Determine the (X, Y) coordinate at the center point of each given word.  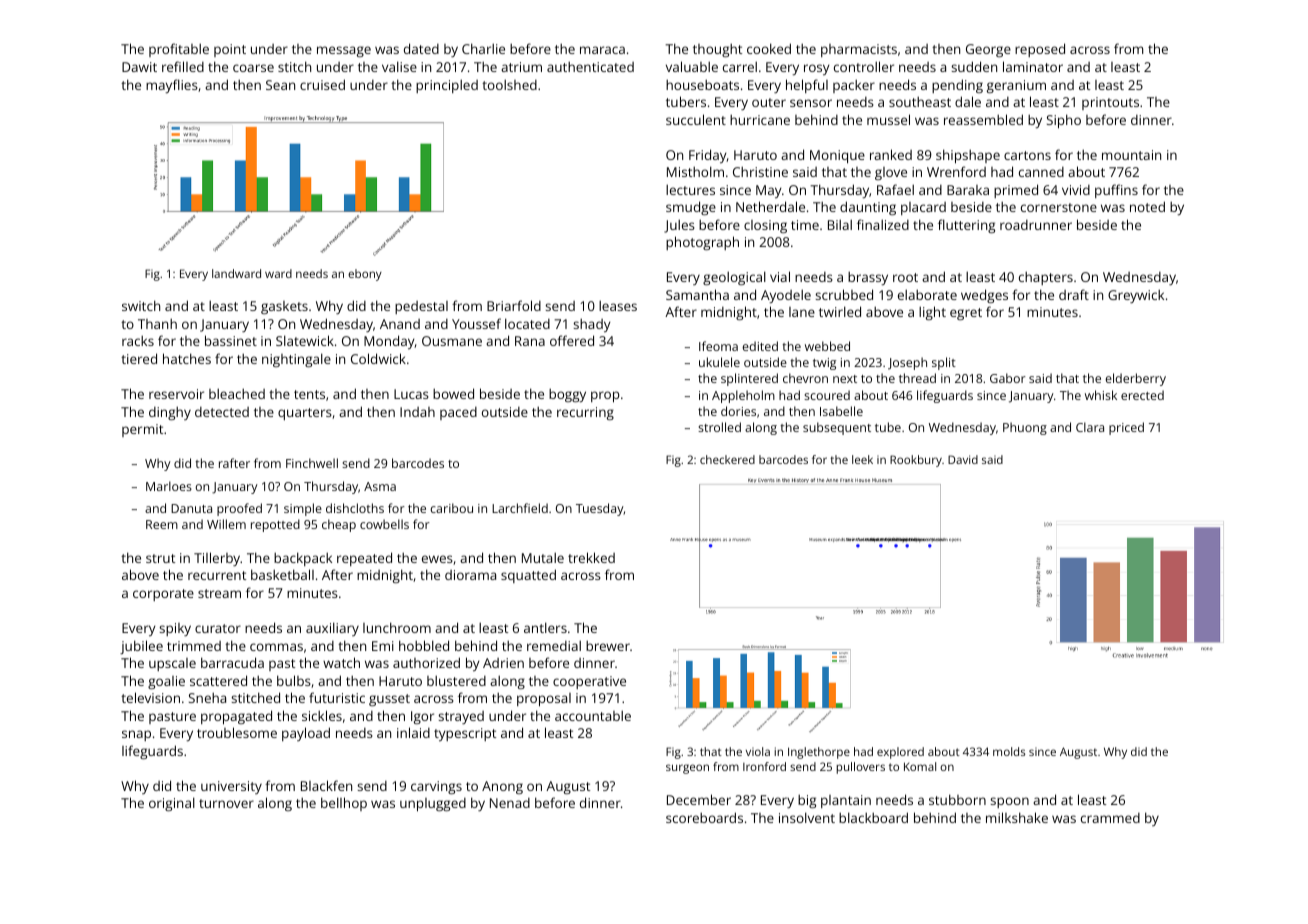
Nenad (510, 803)
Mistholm (695, 171)
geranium (1016, 86)
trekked (591, 557)
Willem (226, 524)
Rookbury (916, 461)
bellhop (344, 804)
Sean (280, 85)
